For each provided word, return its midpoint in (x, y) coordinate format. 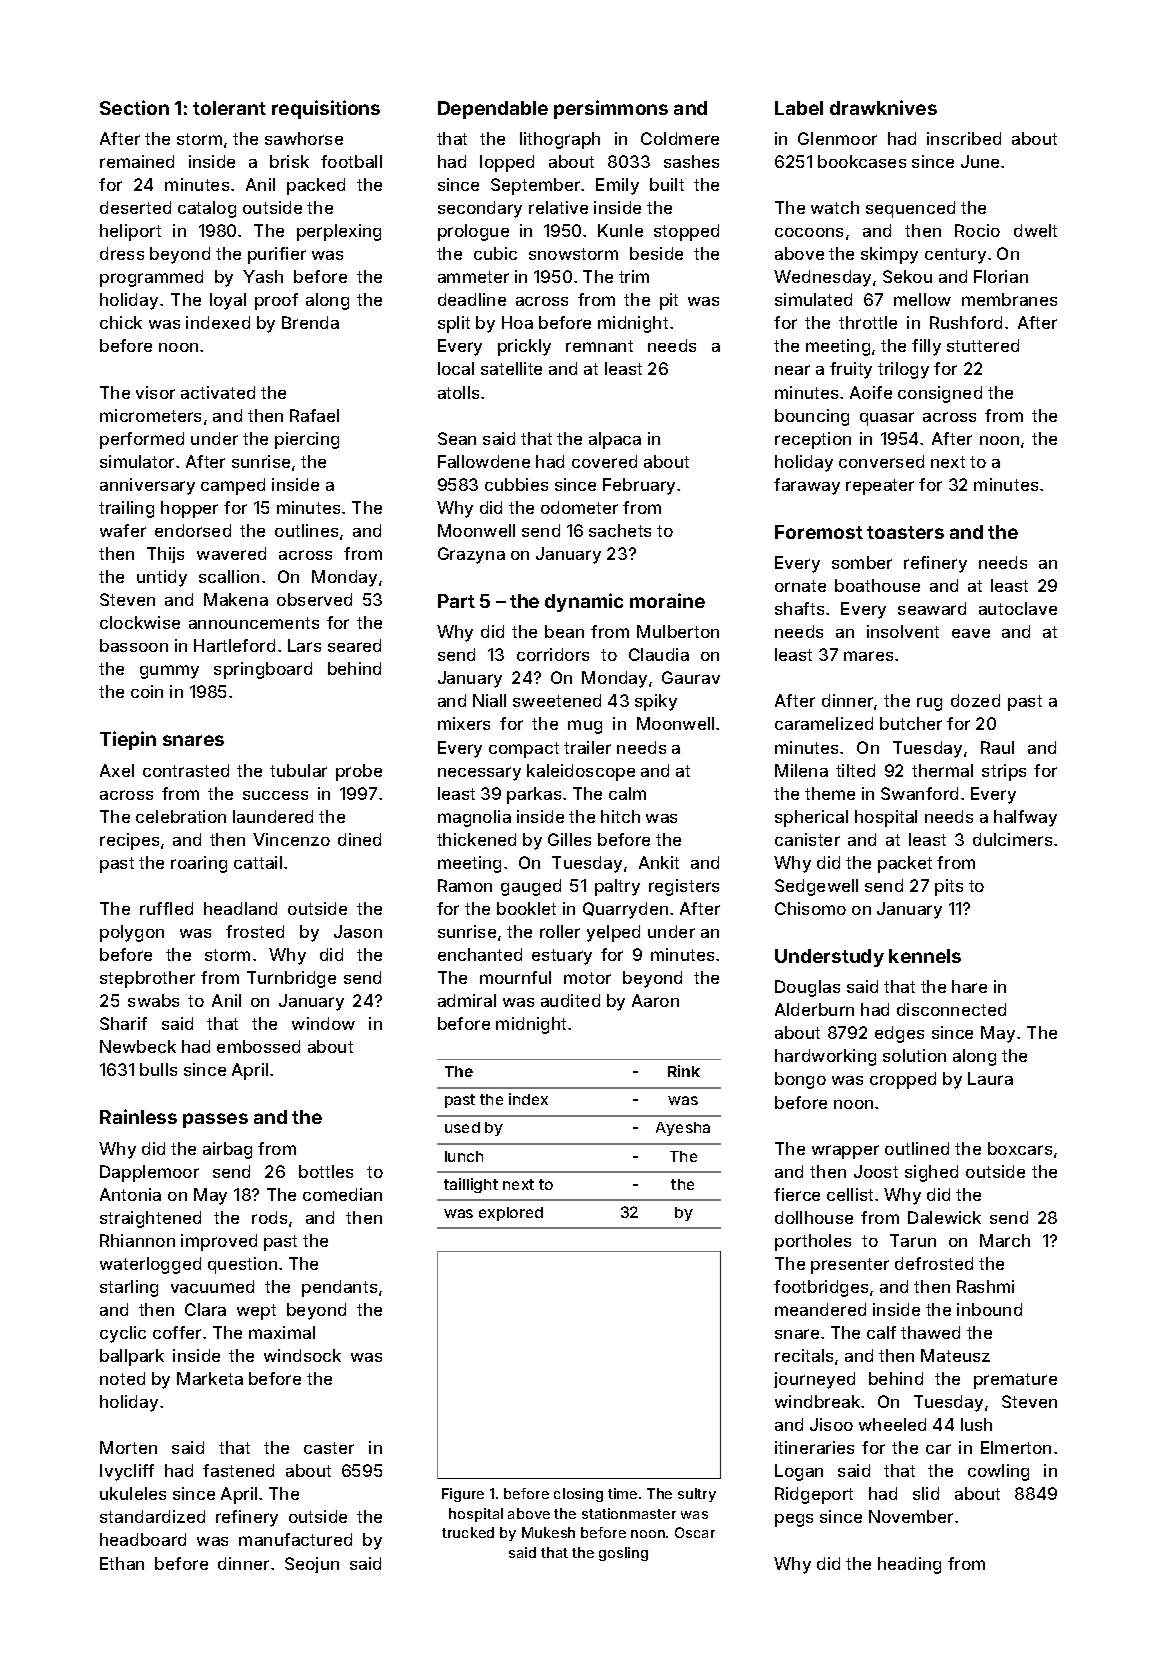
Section (134, 107)
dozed (975, 700)
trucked (468, 1532)
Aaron (655, 1000)
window (323, 1023)
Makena (236, 599)
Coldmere (680, 138)
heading (909, 1565)
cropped (903, 1080)
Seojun (312, 1565)
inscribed (964, 138)
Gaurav (691, 677)
